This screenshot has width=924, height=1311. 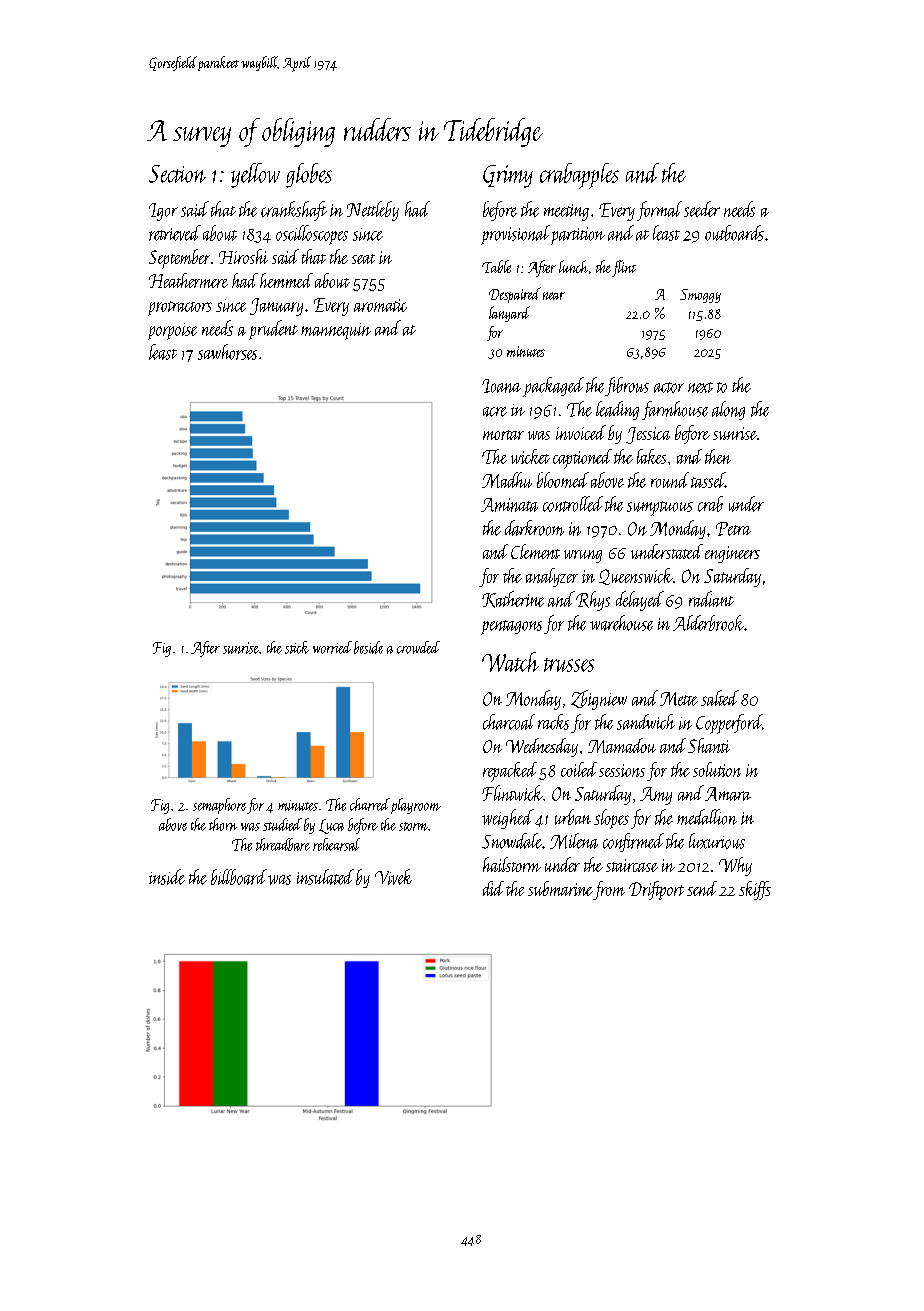 I want to click on next, so click(x=700, y=387).
